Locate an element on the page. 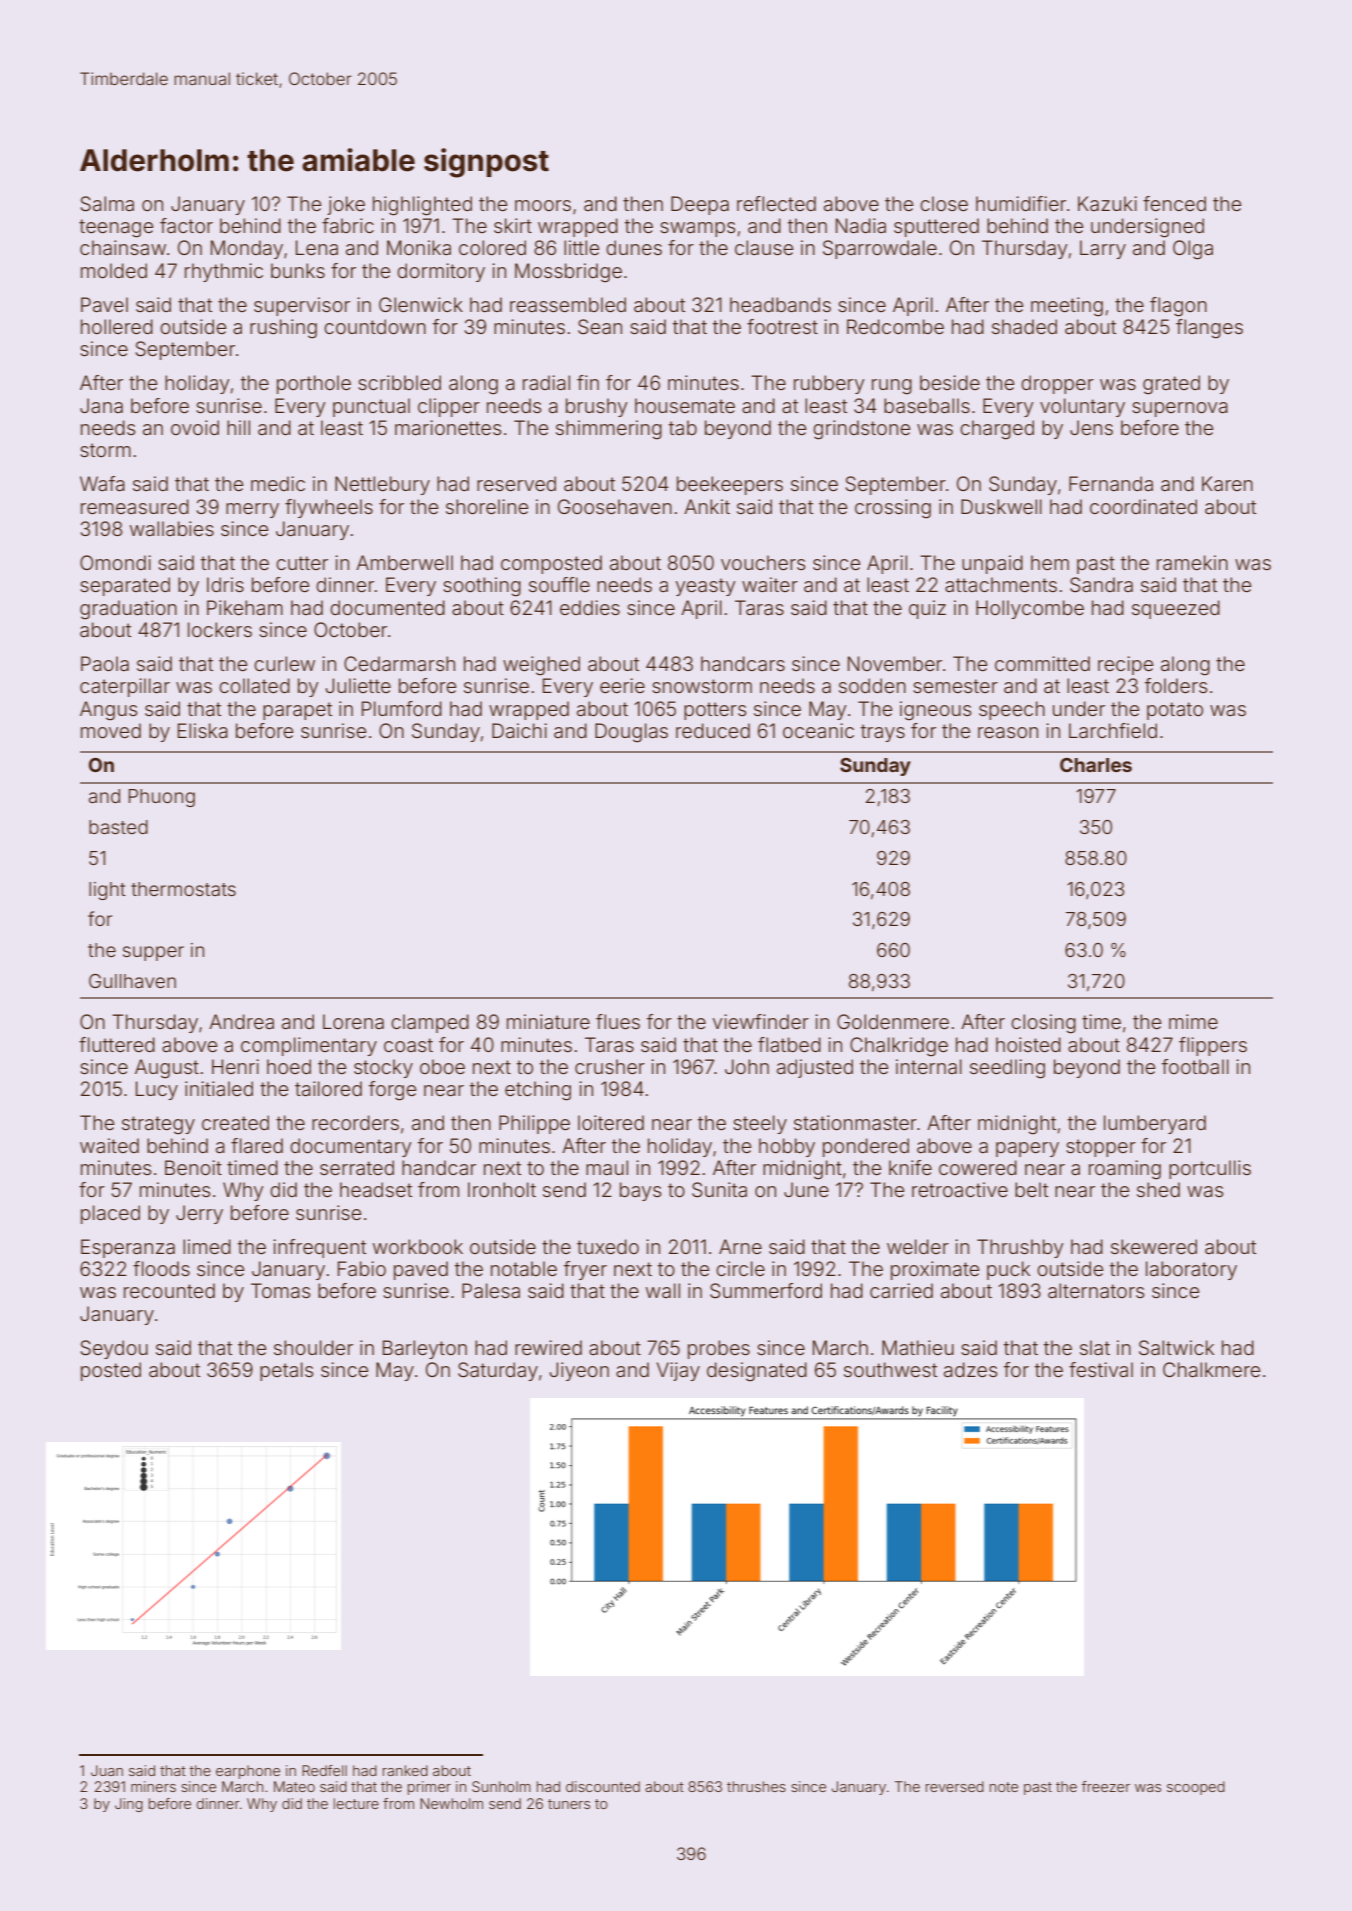 The image size is (1352, 1911). Jiyeon is located at coordinates (579, 1371).
